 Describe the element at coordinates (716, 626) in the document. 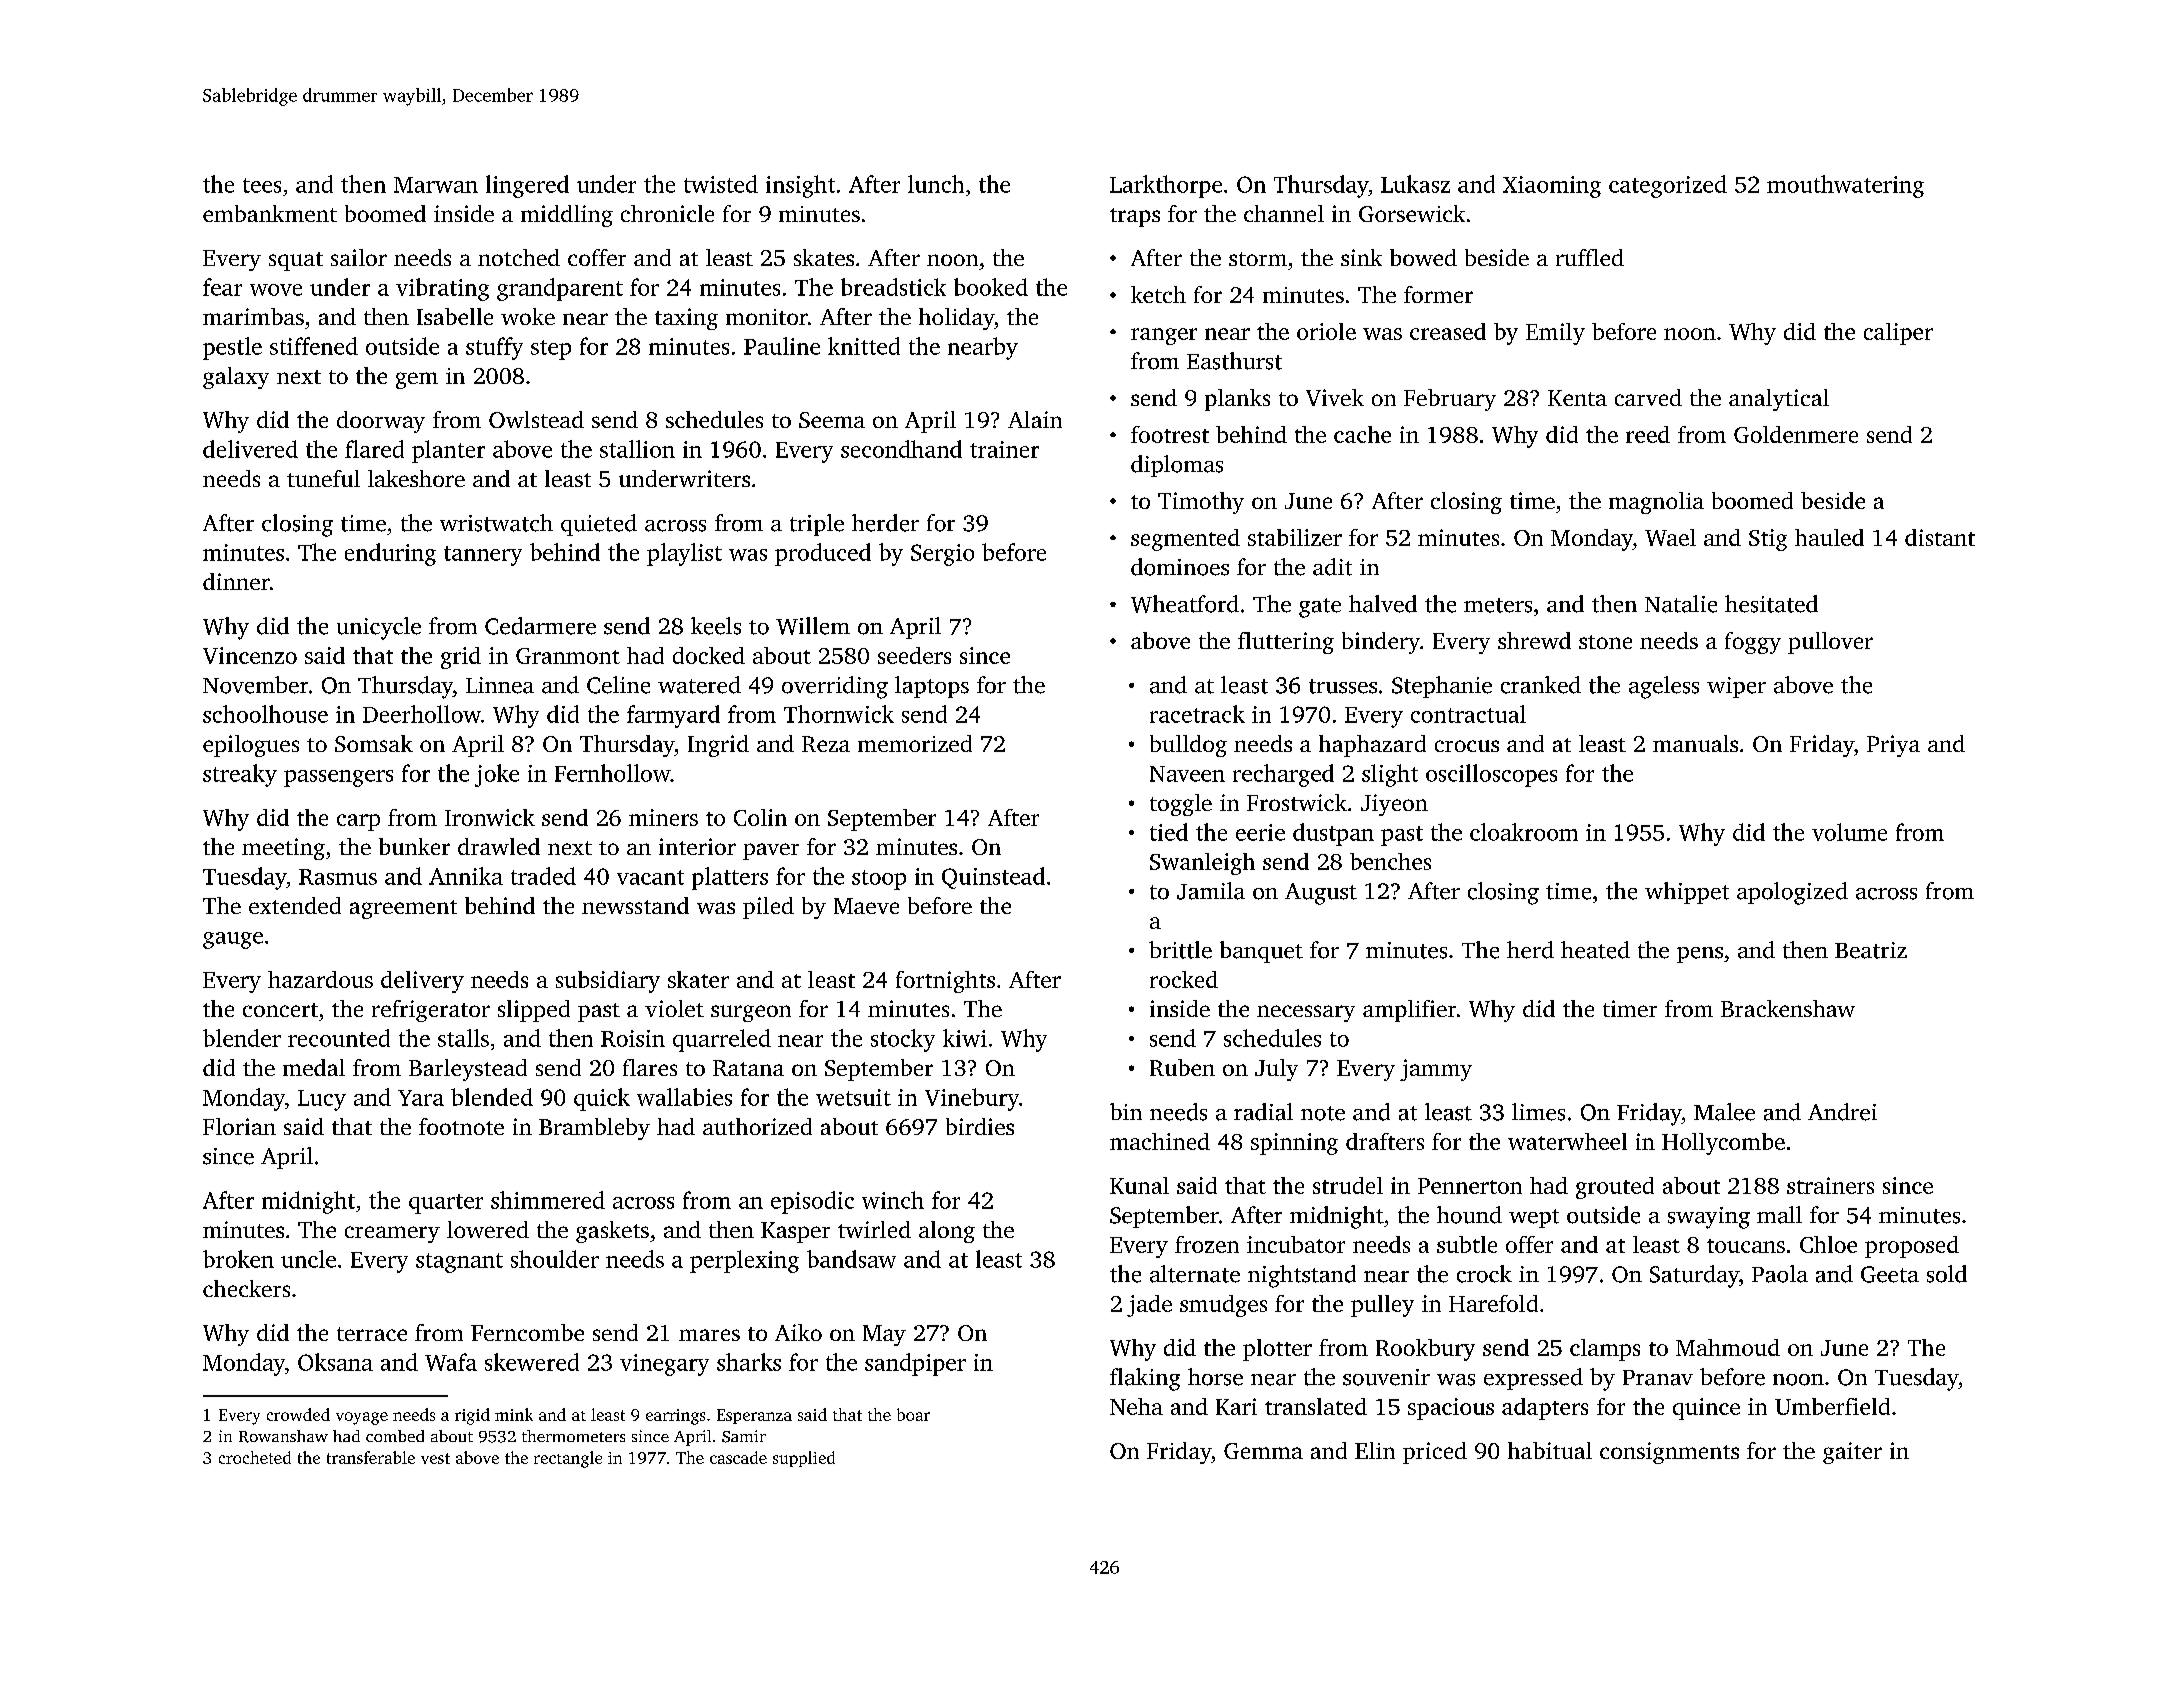

I see `keels` at that location.
